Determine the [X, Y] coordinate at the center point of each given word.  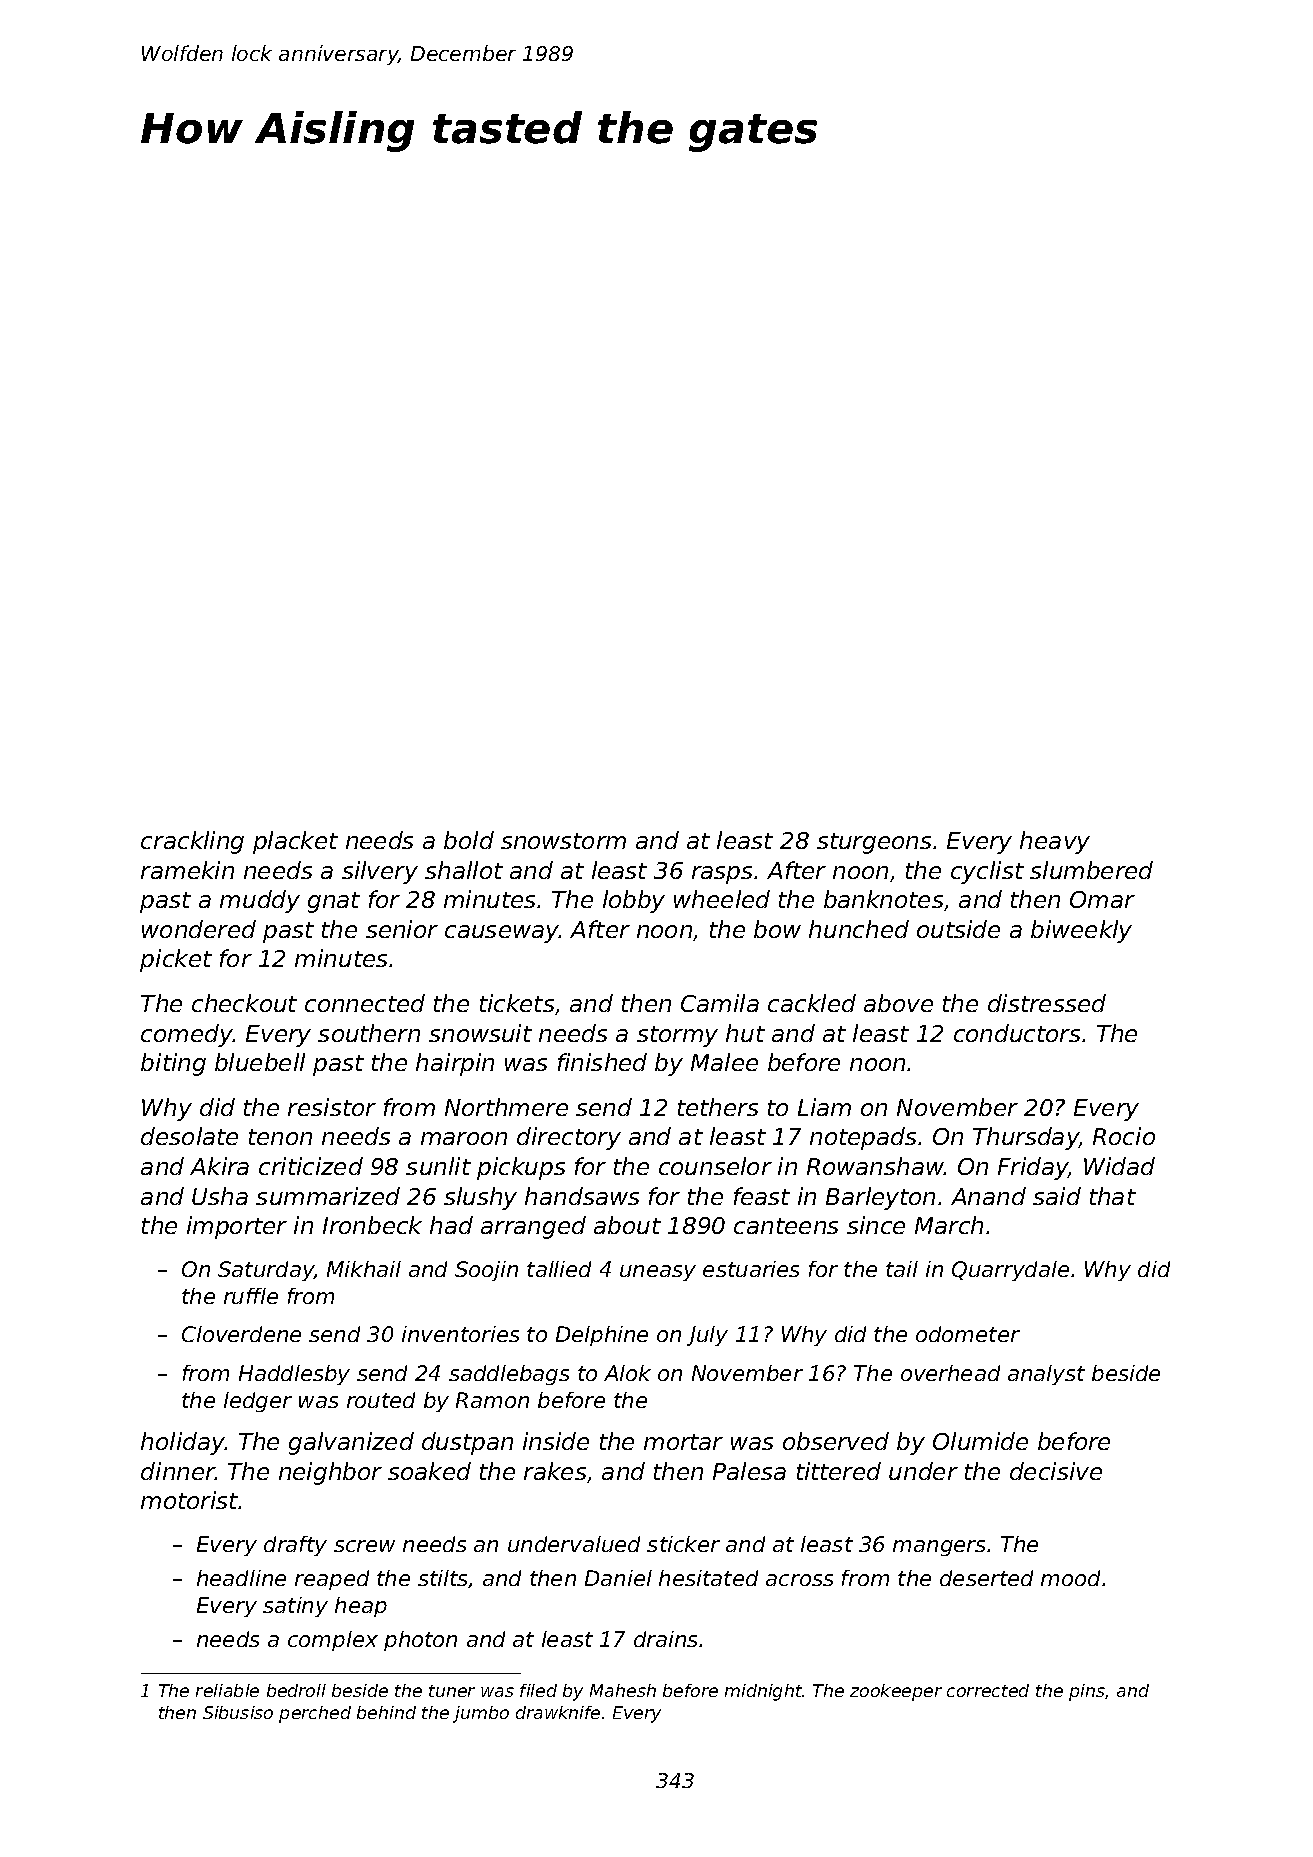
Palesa [749, 1471]
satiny [295, 1607]
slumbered [1091, 870]
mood [1070, 1578]
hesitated [708, 1578]
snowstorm [563, 841]
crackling [192, 842]
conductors [1017, 1033]
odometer [968, 1334]
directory [569, 1138]
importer [237, 1227]
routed [381, 1400]
